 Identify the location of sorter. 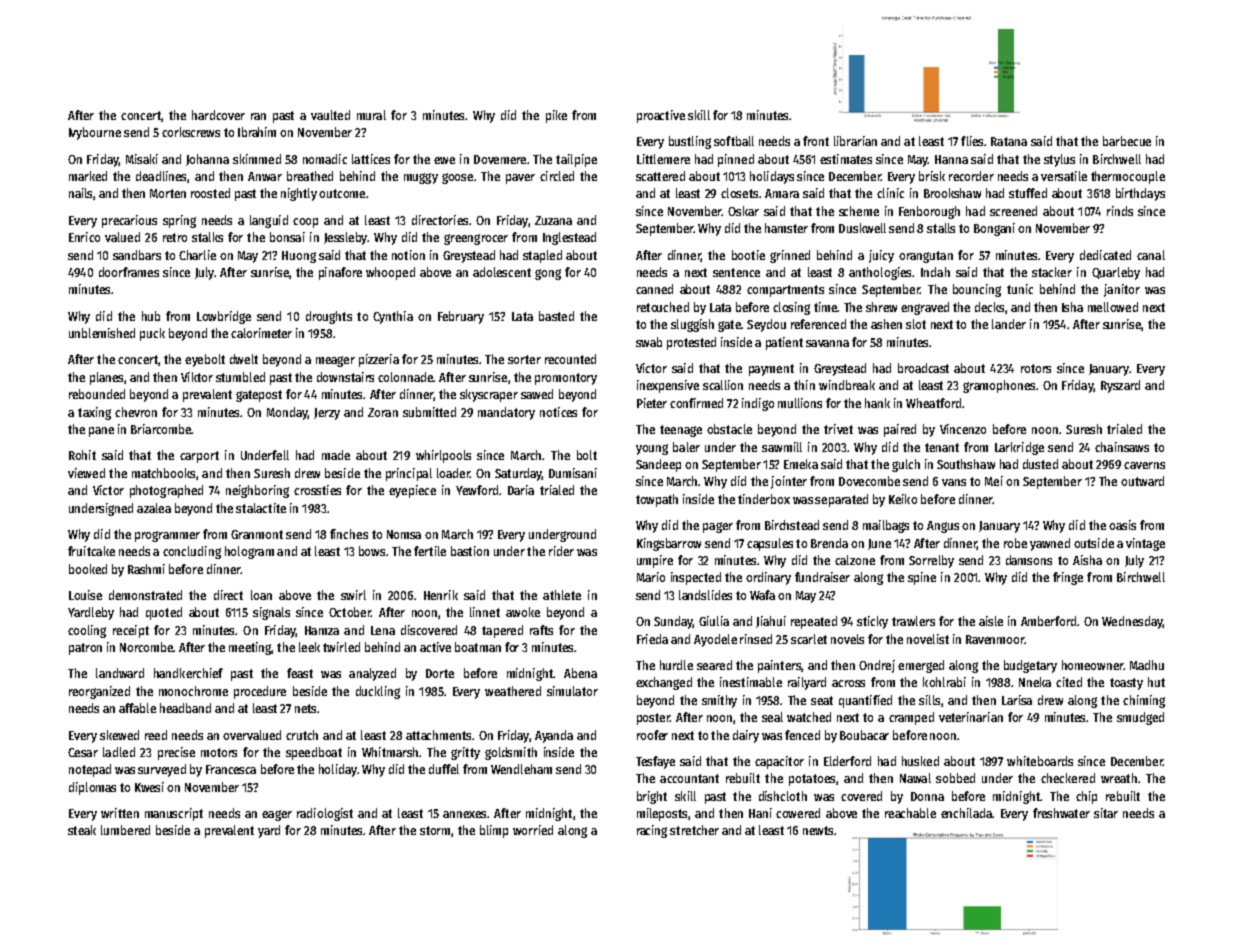
(524, 359).
